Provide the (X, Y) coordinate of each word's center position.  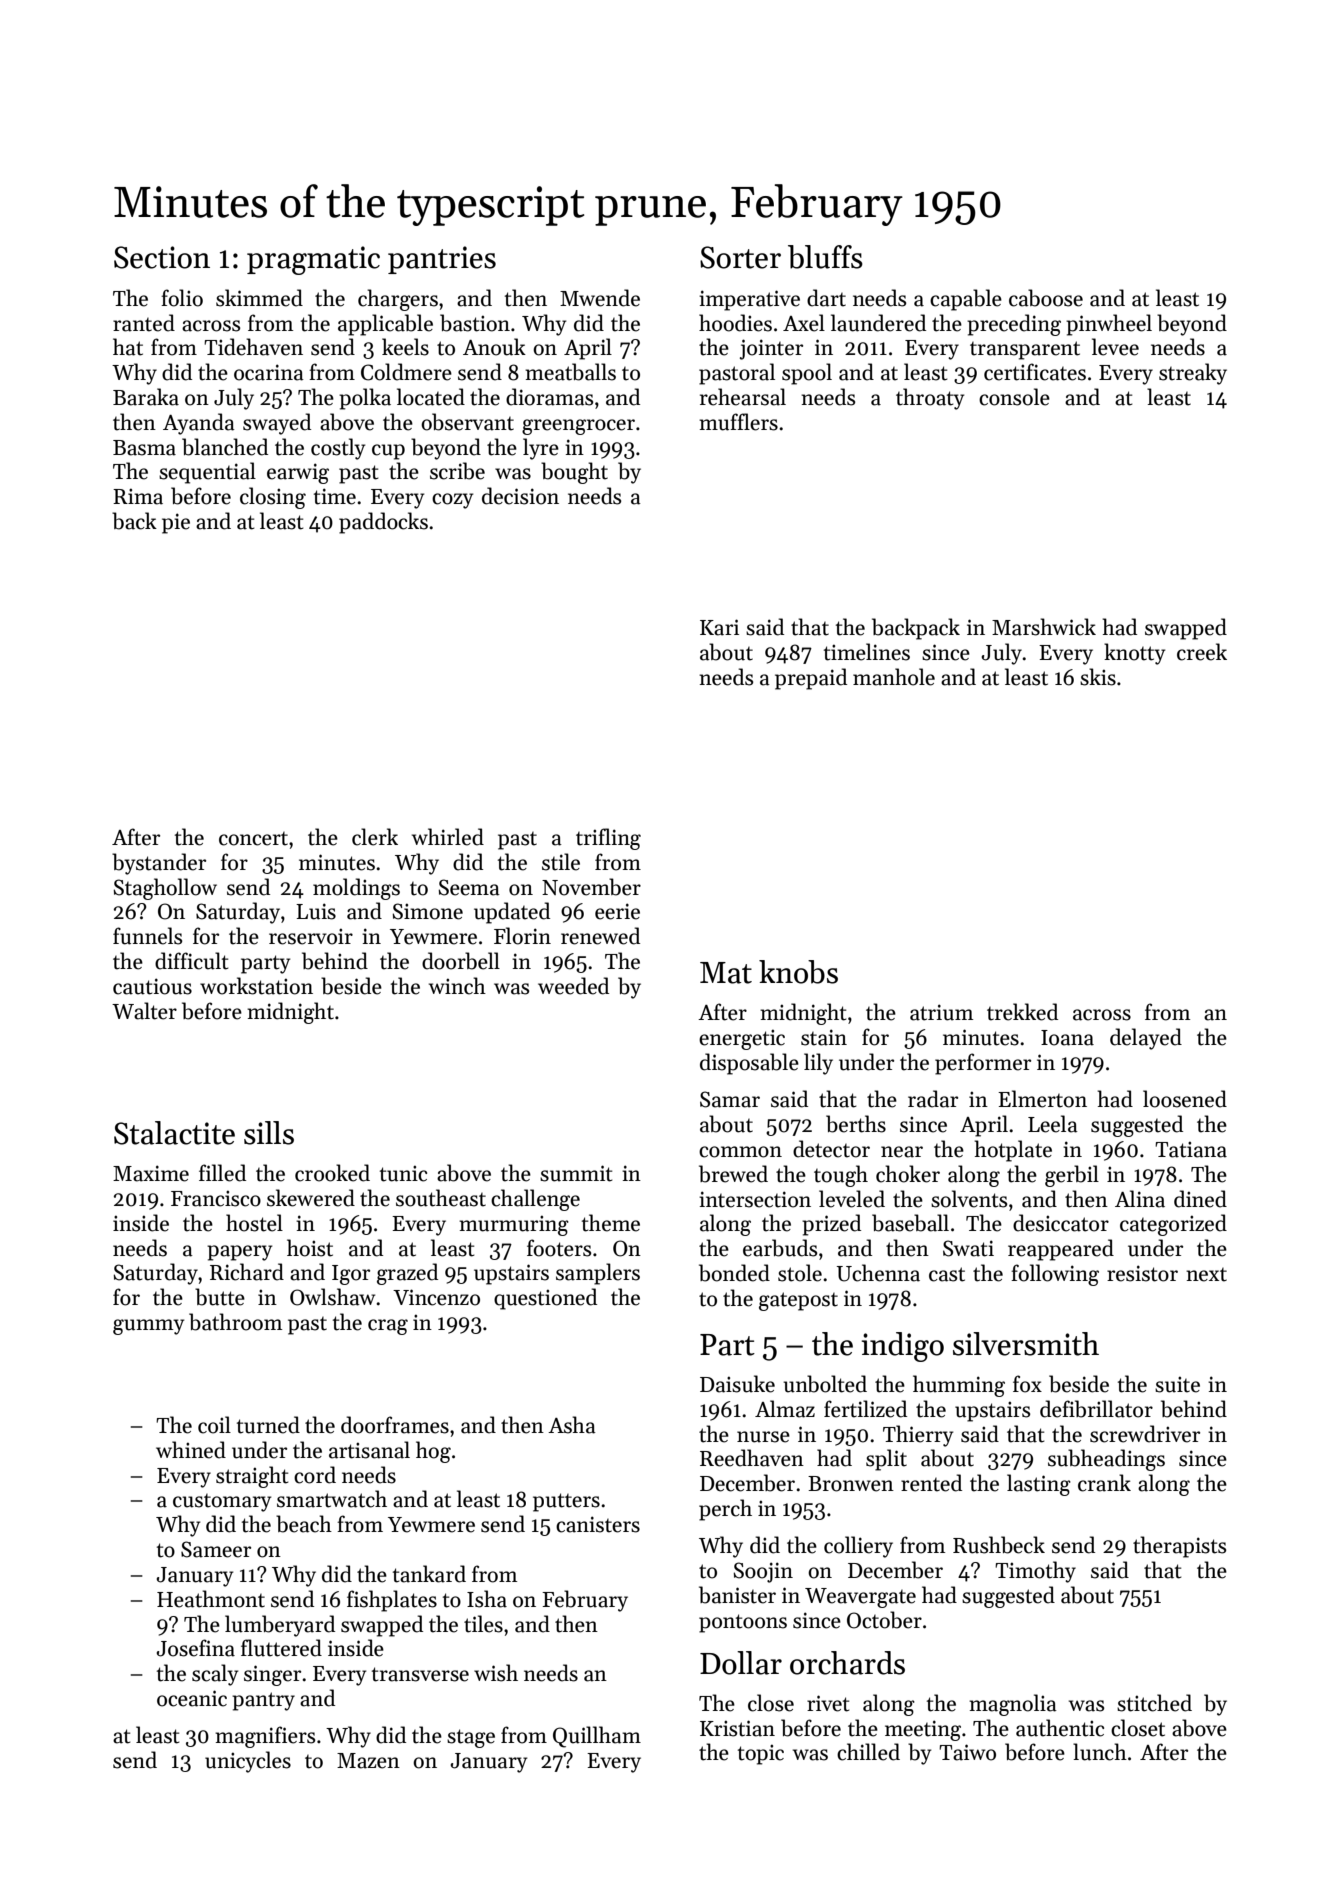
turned (268, 1425)
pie (176, 523)
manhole (894, 677)
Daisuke (737, 1384)
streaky (1193, 374)
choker (908, 1174)
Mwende (600, 298)
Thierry (918, 1436)
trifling (608, 839)
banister (737, 1595)
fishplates (392, 1601)
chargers (398, 300)
